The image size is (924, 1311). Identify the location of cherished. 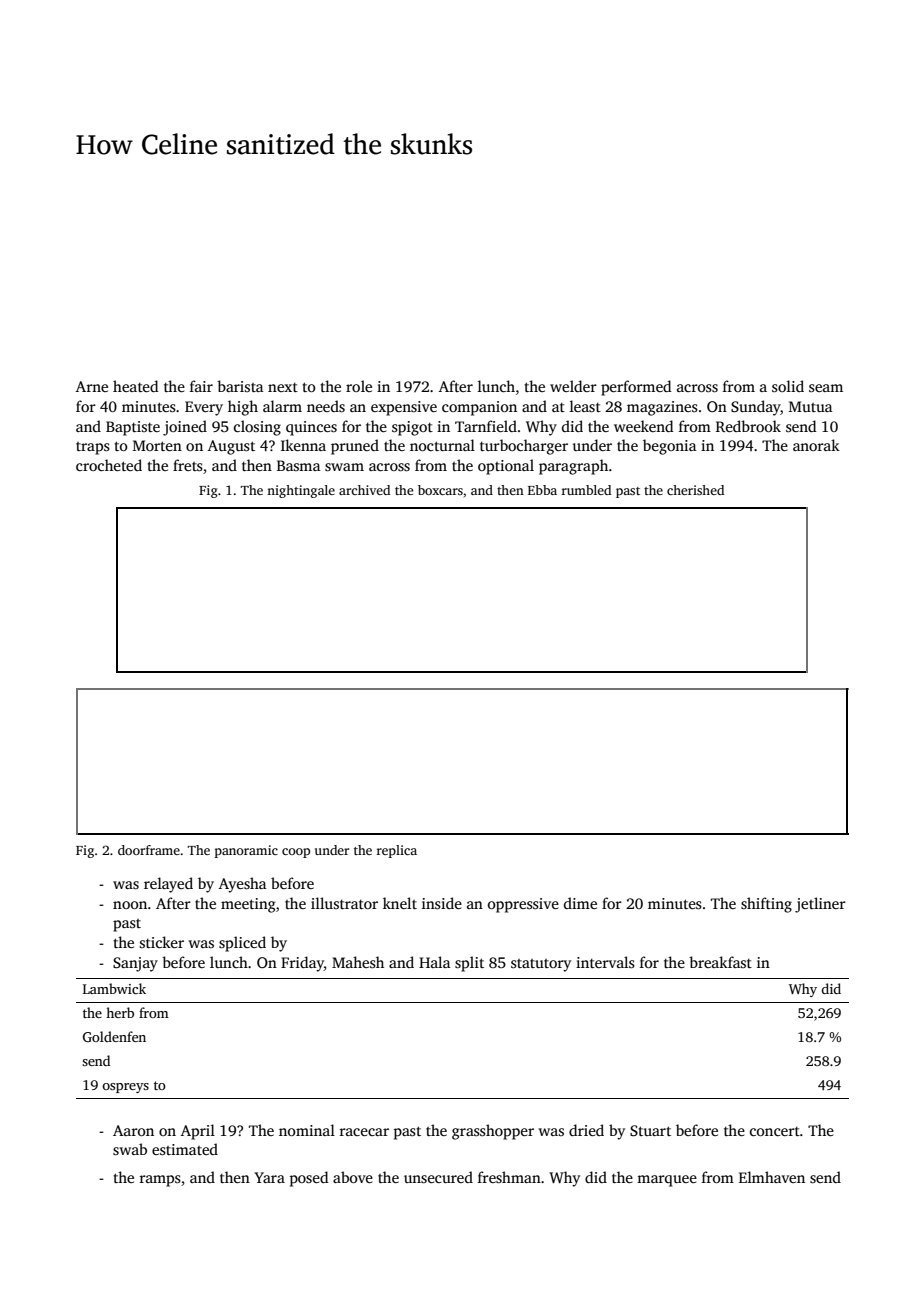
(695, 490).
